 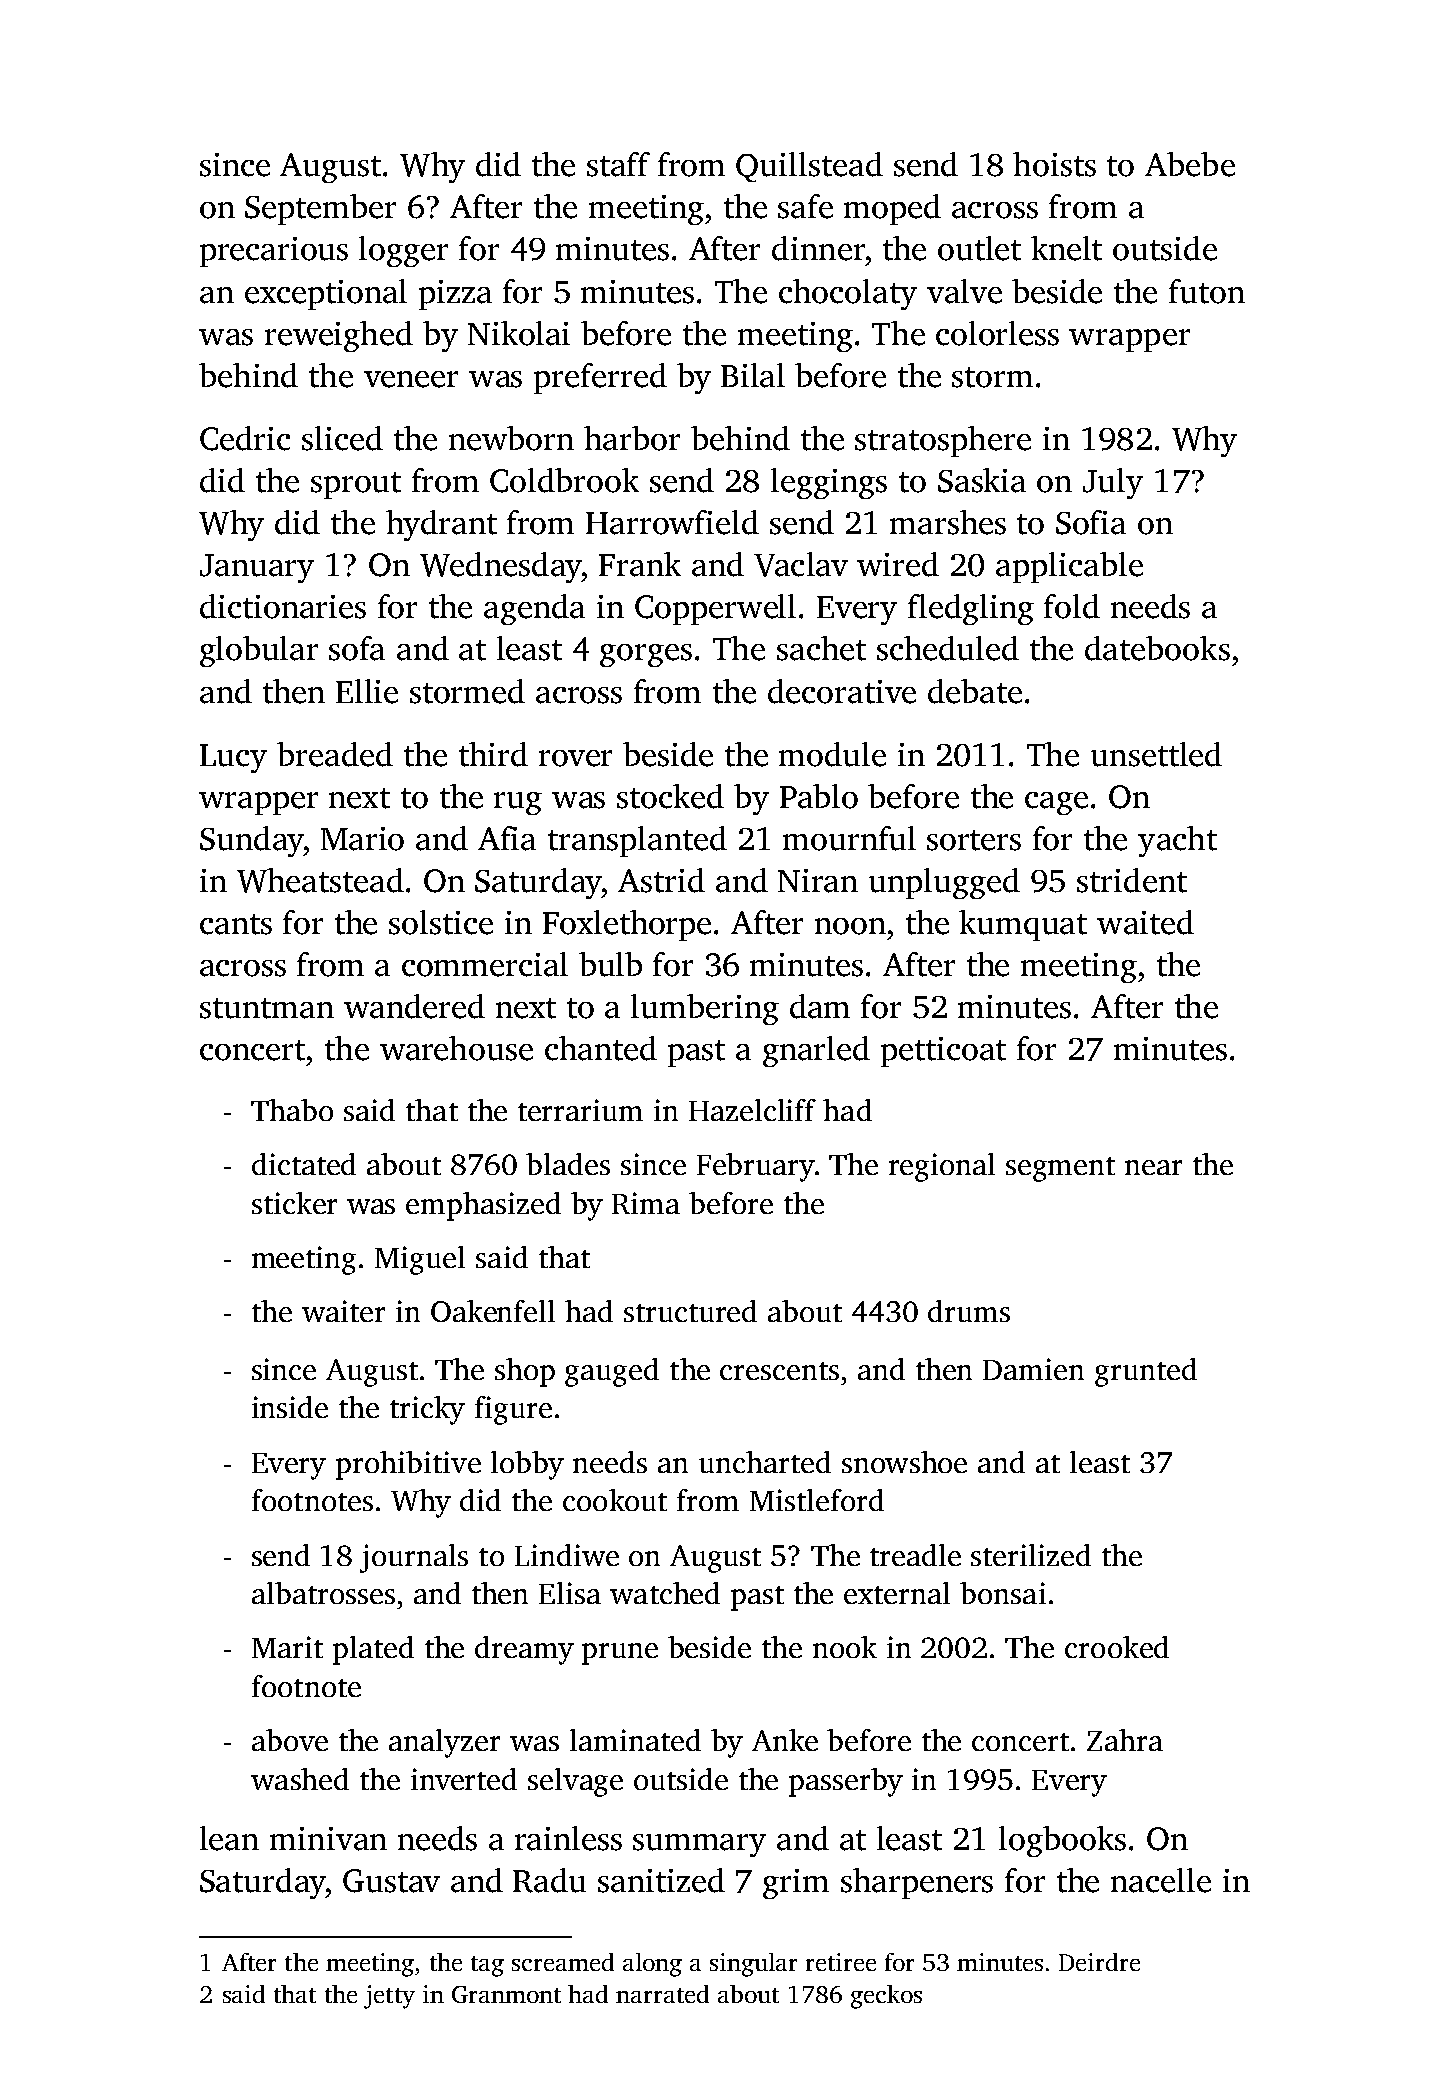 I want to click on Ellie, so click(x=367, y=691).
